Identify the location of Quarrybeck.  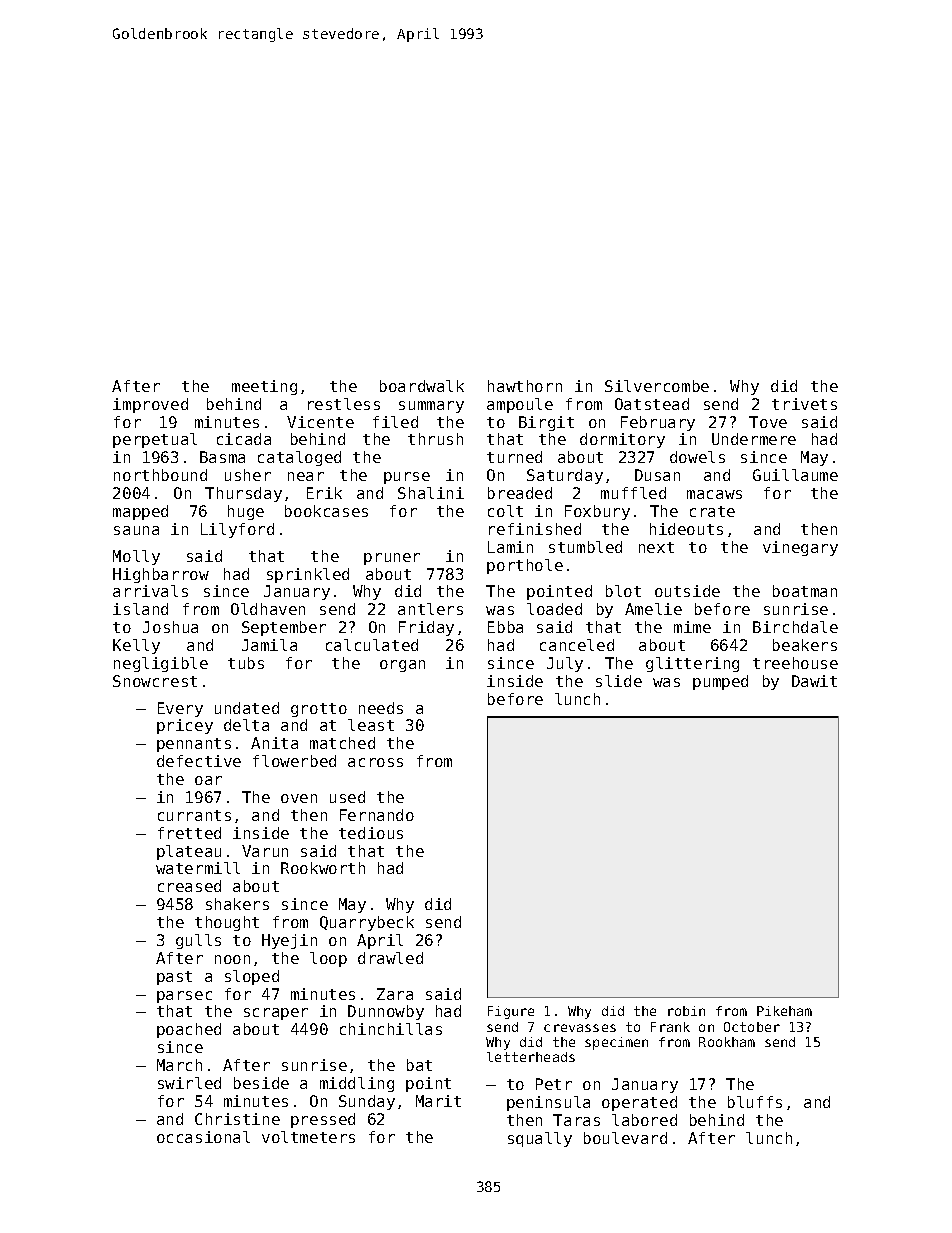
(367, 923).
